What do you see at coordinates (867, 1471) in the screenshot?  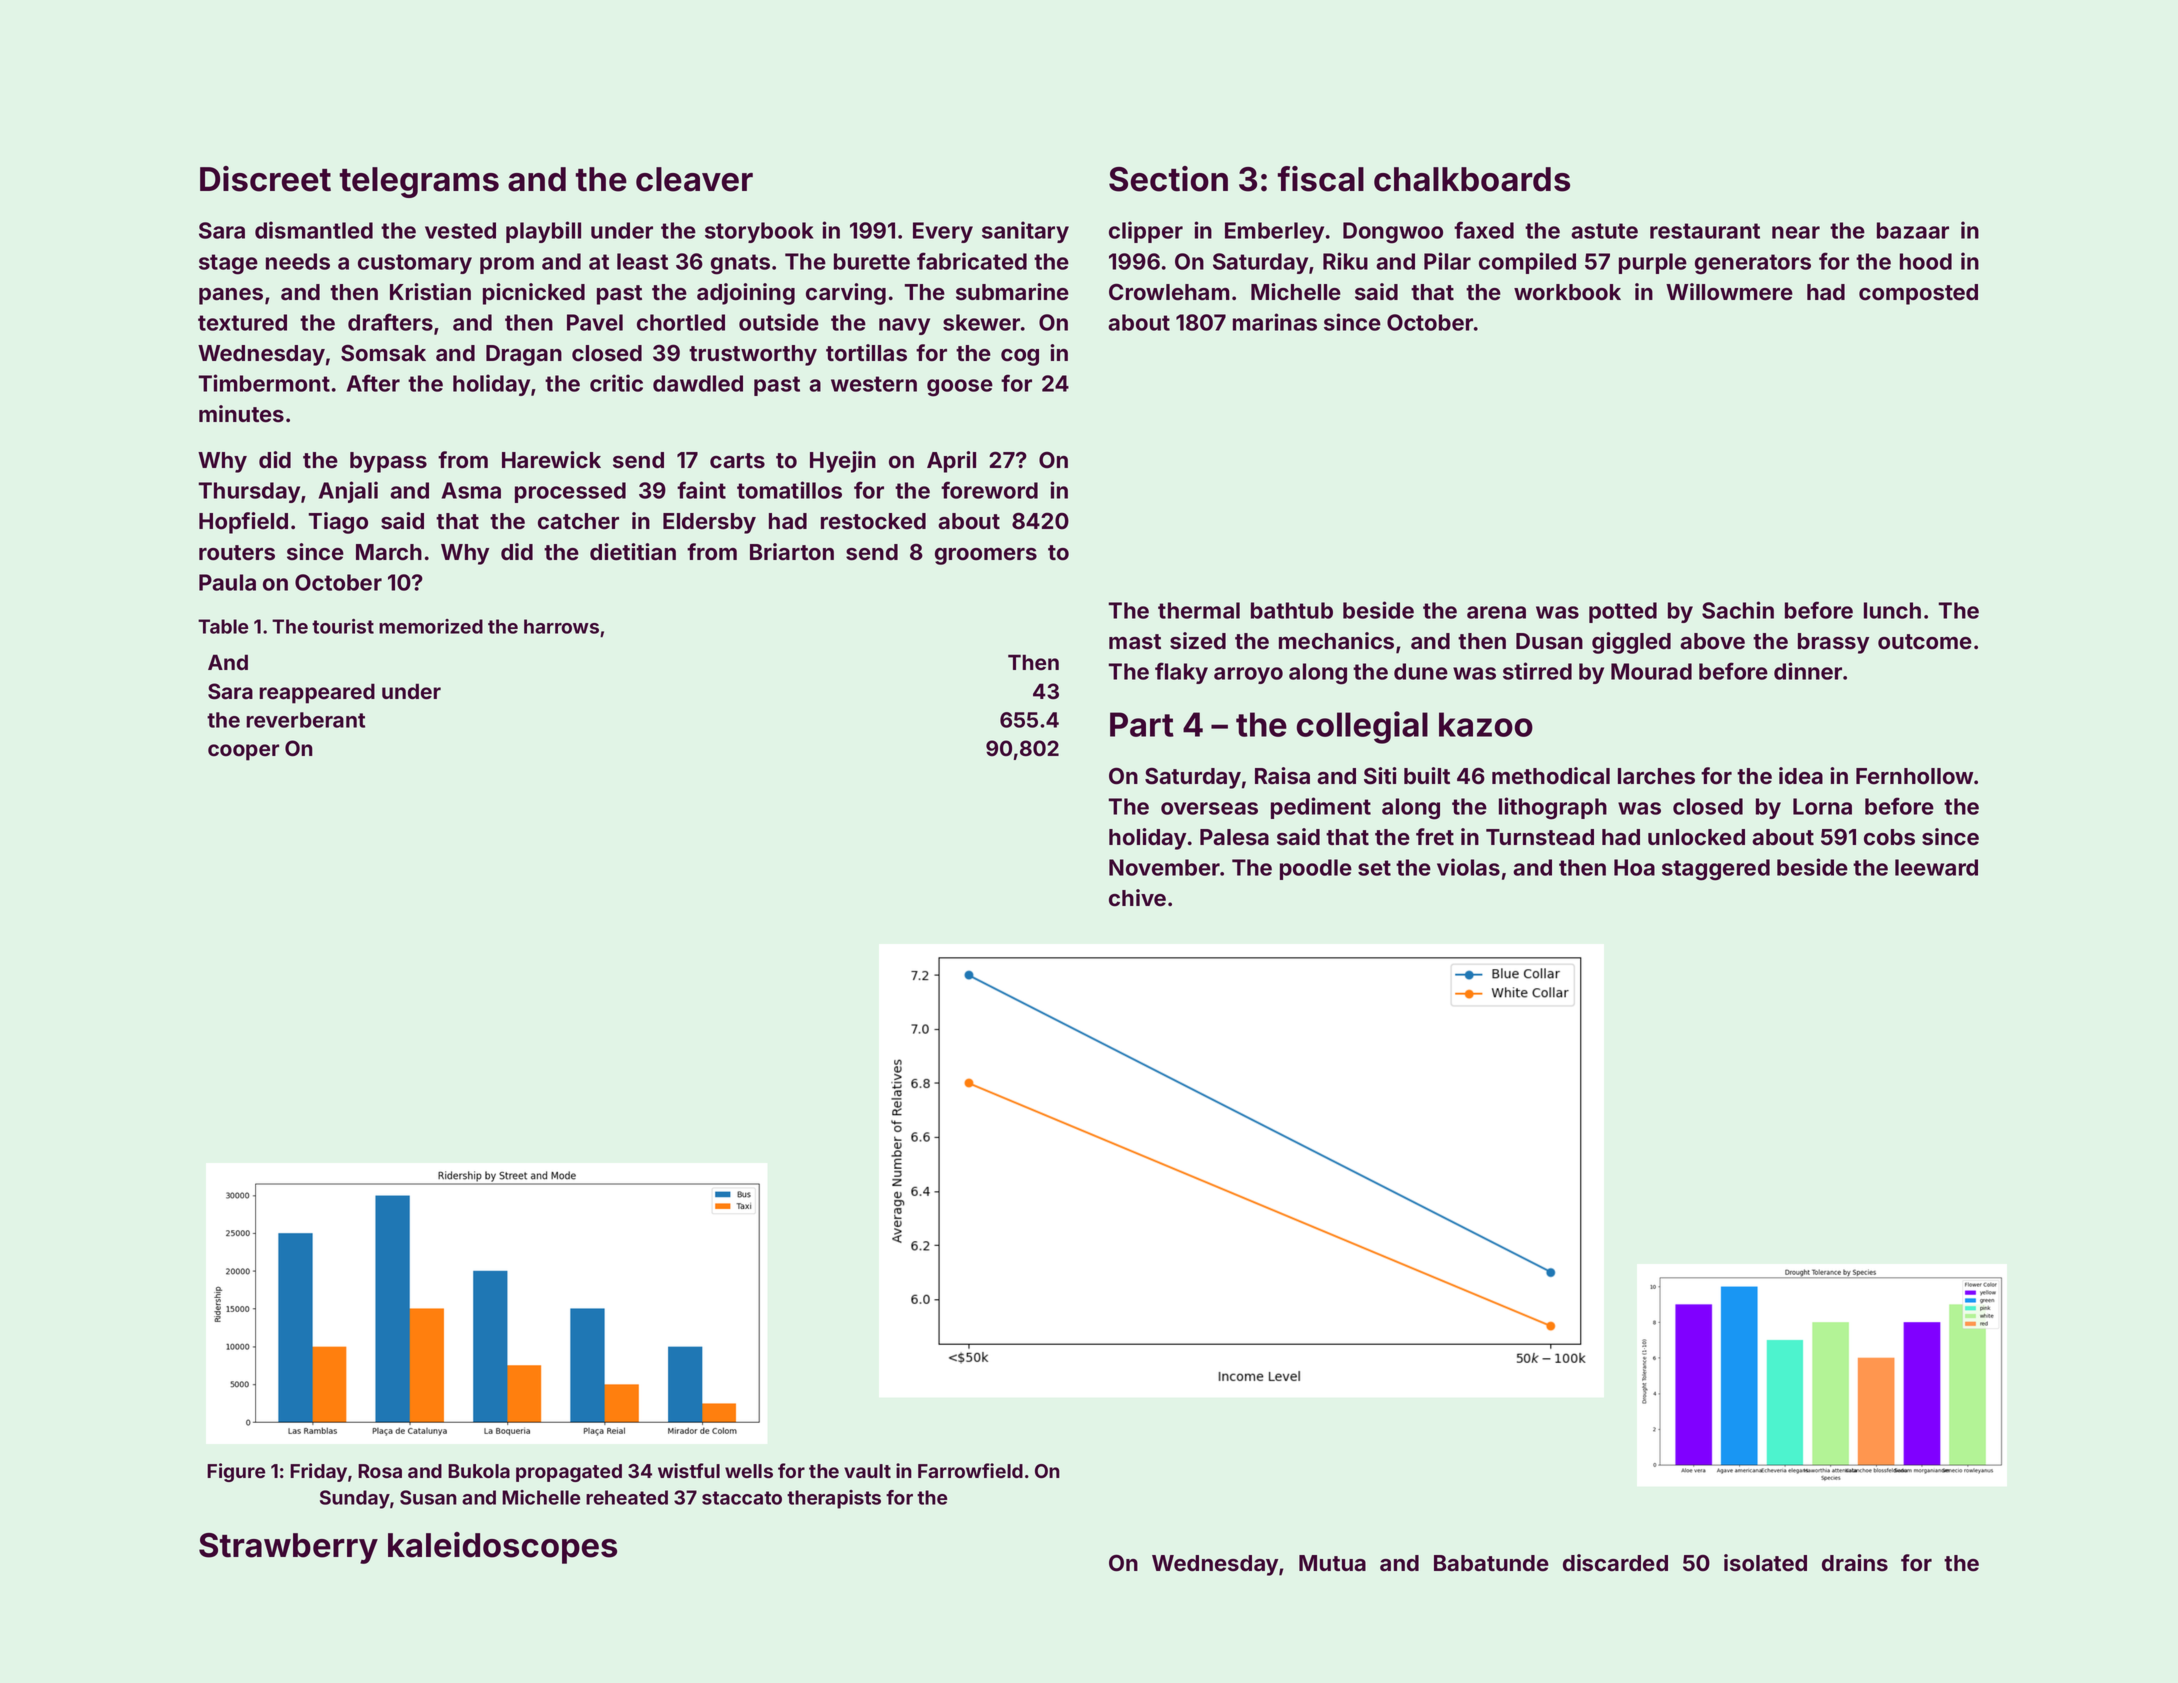 I see `vault` at bounding box center [867, 1471].
